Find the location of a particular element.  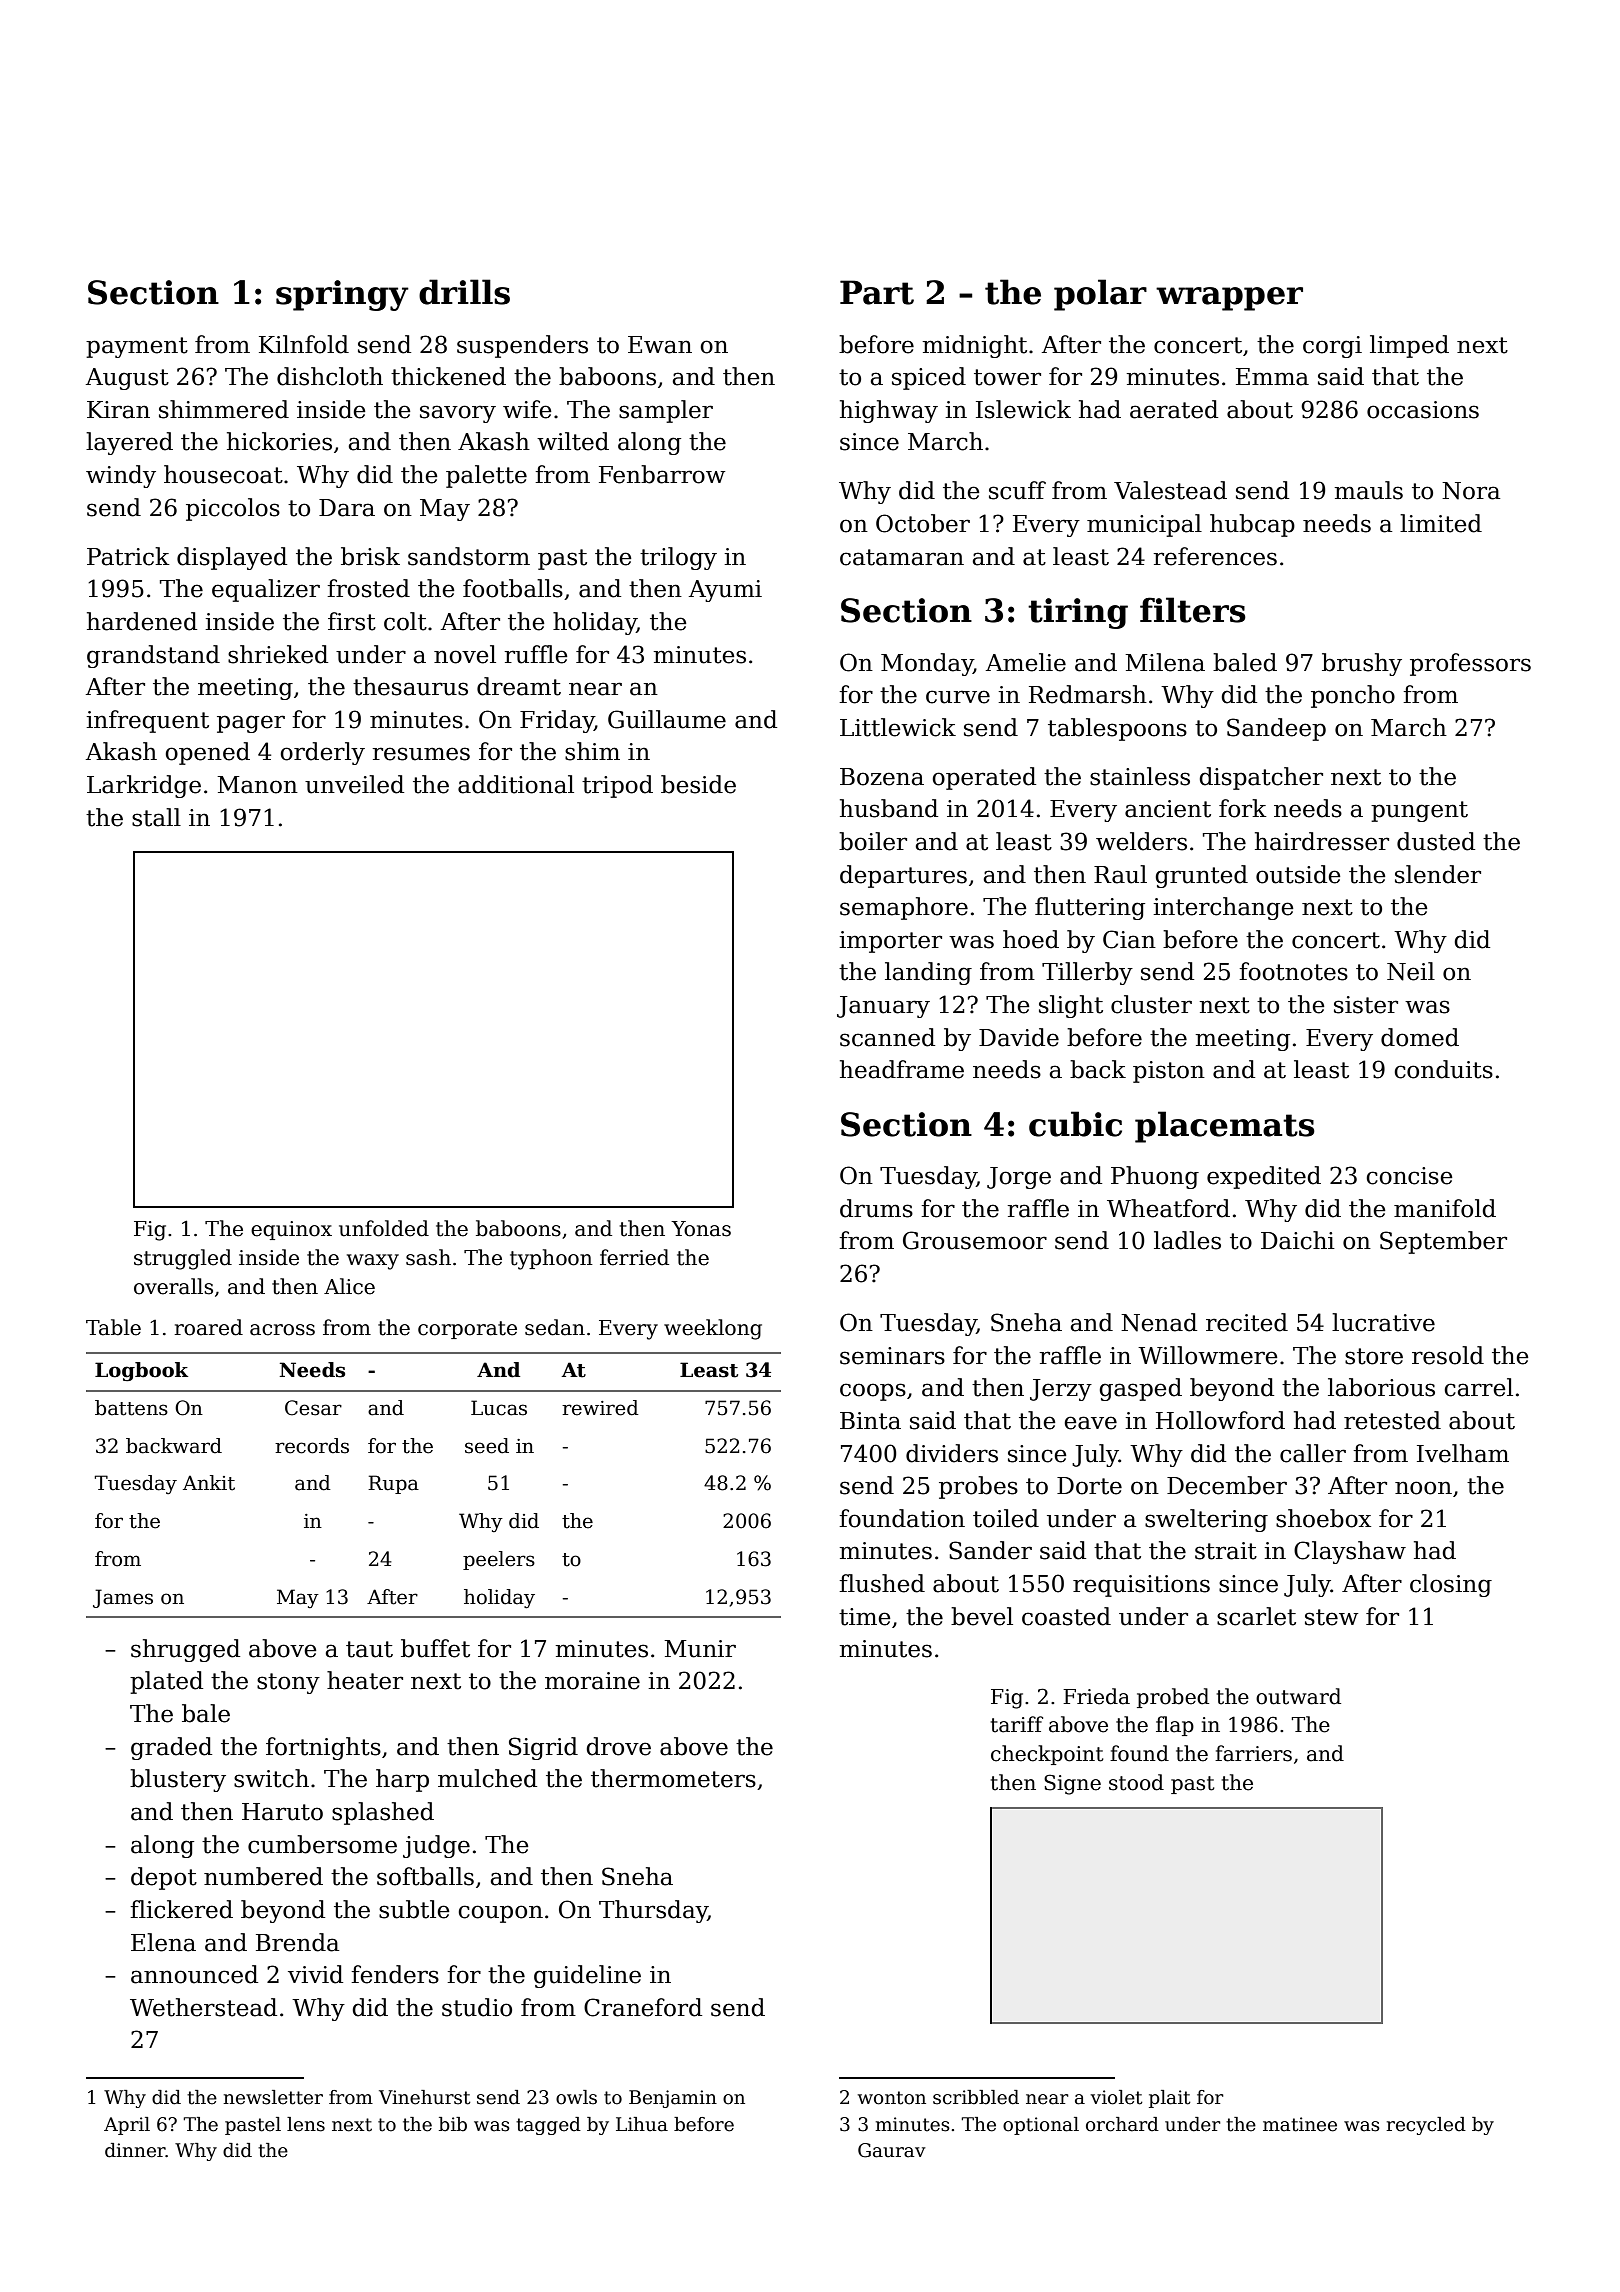

drills is located at coordinates (464, 292).
